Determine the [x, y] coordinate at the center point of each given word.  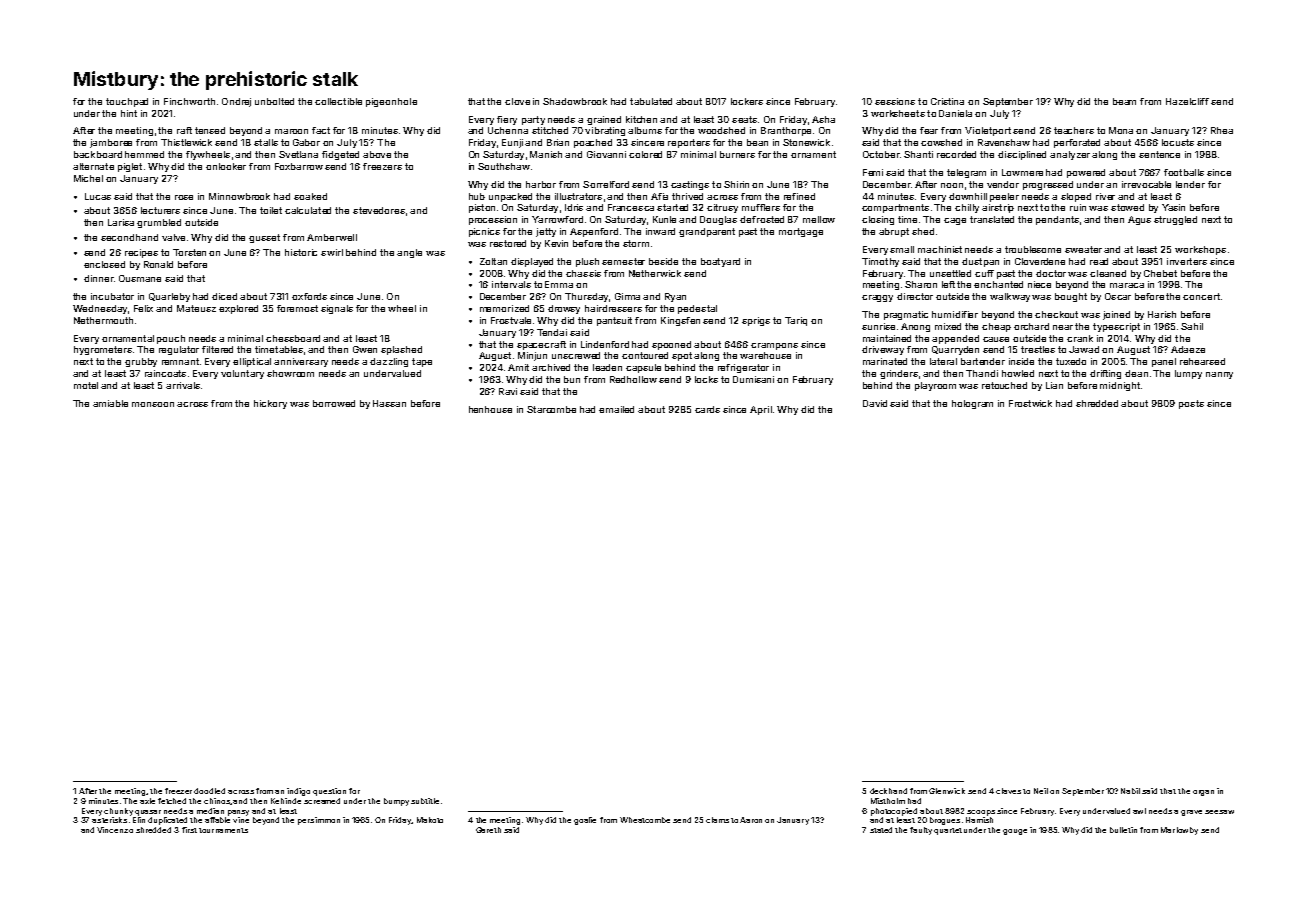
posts [1191, 404]
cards [707, 409]
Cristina [947, 101]
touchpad [127, 102]
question [329, 792]
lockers [747, 101]
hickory [270, 404]
